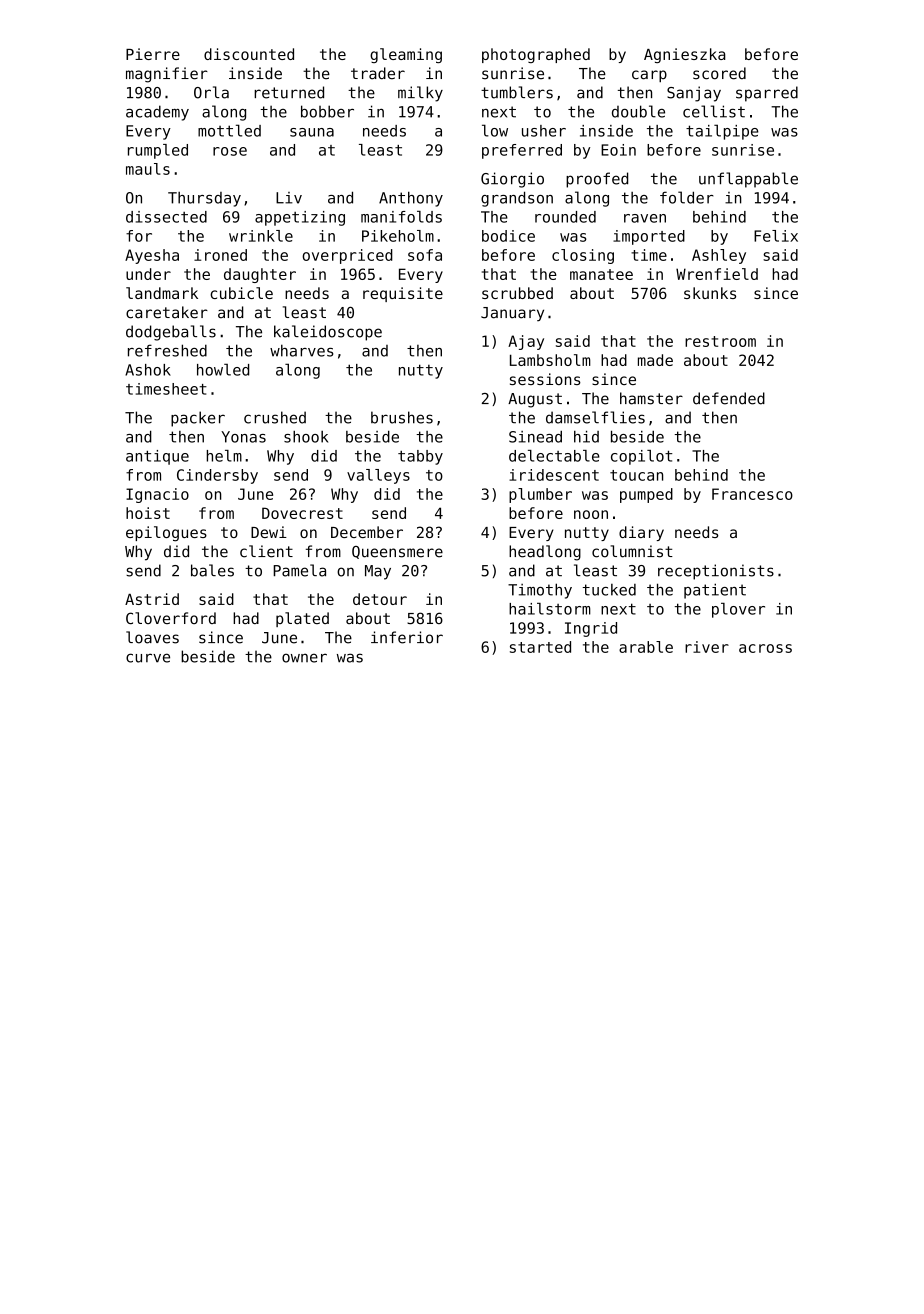 Image resolution: width=924 pixels, height=1314 pixels. I want to click on dissected, so click(166, 217).
